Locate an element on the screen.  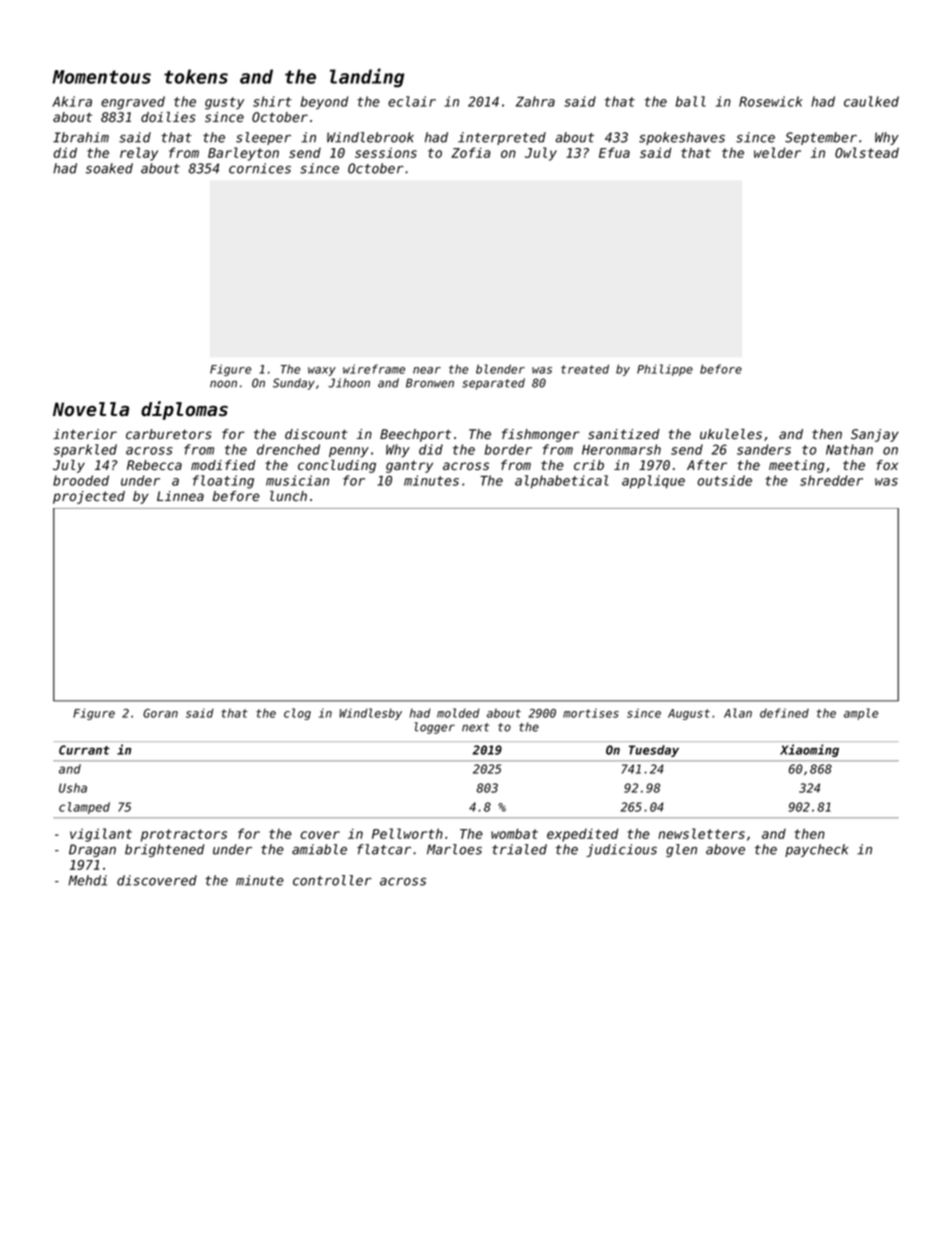
floating is located at coordinates (223, 482).
